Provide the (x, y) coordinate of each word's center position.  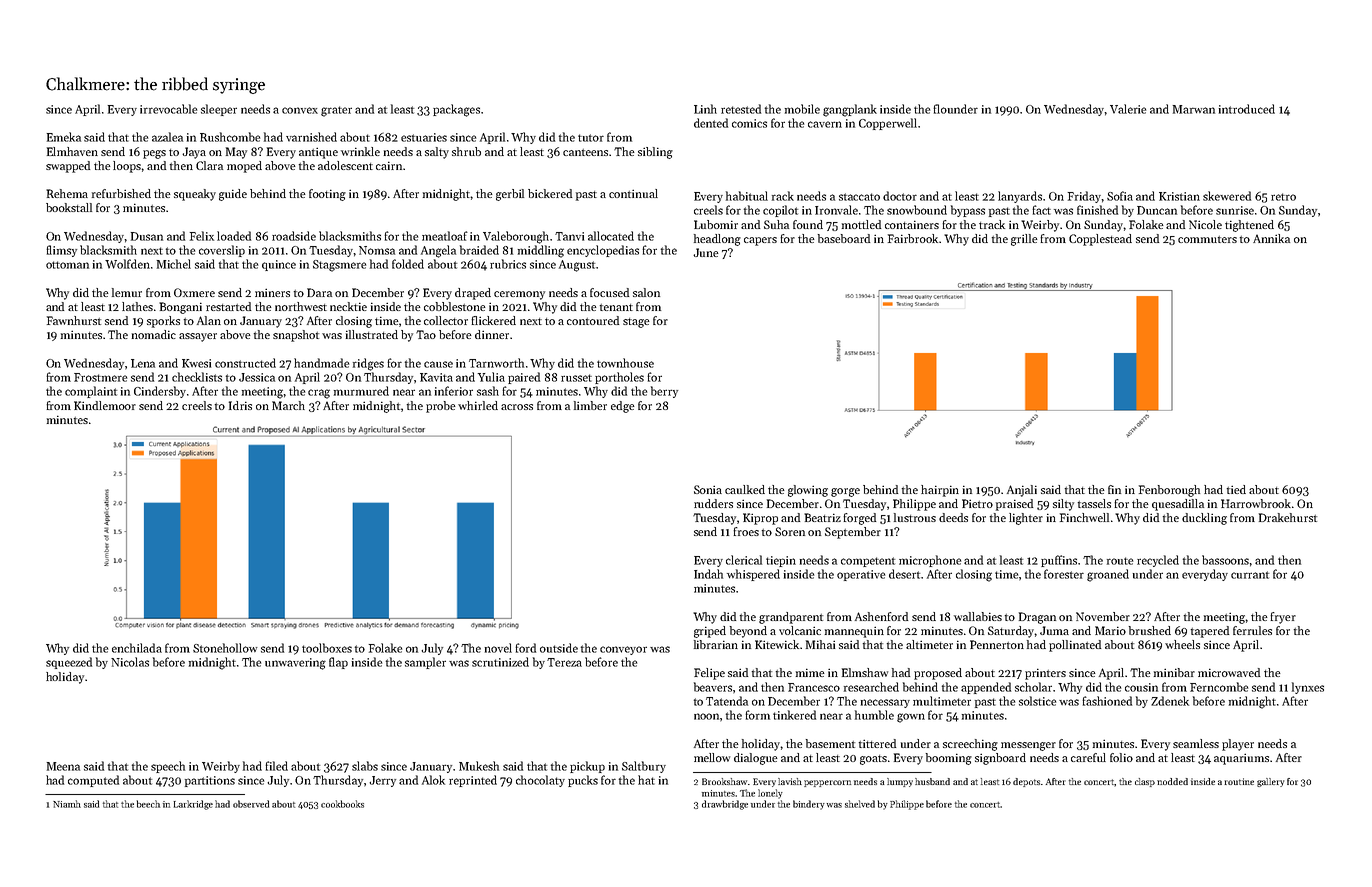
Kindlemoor (105, 405)
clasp (1145, 782)
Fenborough (1169, 491)
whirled (478, 405)
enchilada (137, 648)
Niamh (67, 804)
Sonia (708, 489)
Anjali (1022, 491)
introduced (1247, 109)
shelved (860, 804)
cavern (825, 124)
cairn (389, 165)
